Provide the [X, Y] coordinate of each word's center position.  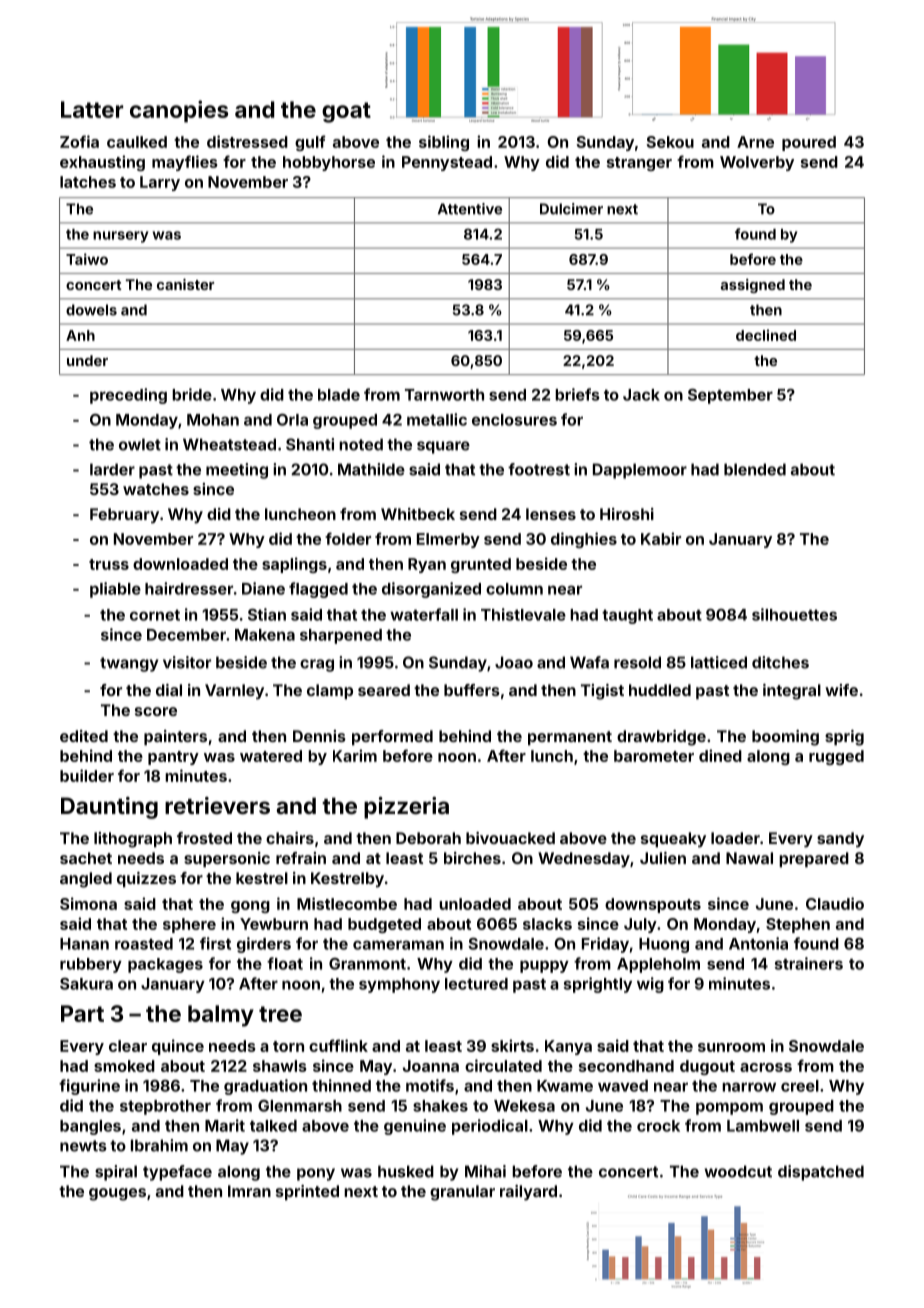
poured [809, 143]
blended [755, 469]
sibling [444, 143]
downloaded [180, 564]
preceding [128, 396]
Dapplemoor [640, 471]
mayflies [185, 163]
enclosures [514, 420]
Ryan [427, 565]
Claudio [835, 903]
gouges [117, 1194]
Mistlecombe [347, 903]
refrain [301, 858]
